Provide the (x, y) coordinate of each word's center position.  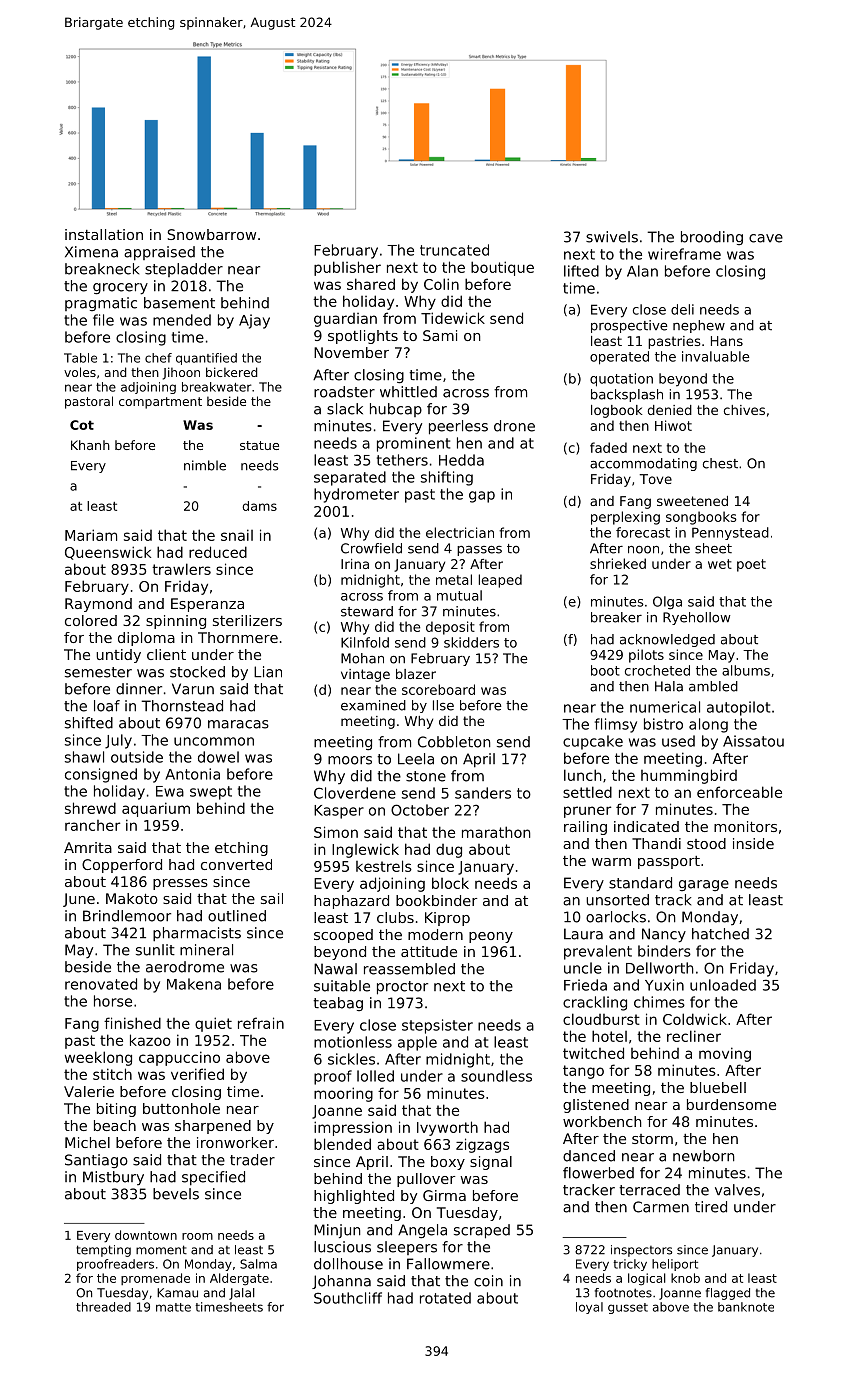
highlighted (354, 1197)
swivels (612, 237)
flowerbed (598, 1173)
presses (180, 884)
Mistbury (113, 1178)
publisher (347, 268)
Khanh (90, 445)
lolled (375, 1076)
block (450, 883)
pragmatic (101, 304)
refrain (261, 1023)
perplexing (625, 518)
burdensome (731, 1104)
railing (585, 828)
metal (454, 579)
